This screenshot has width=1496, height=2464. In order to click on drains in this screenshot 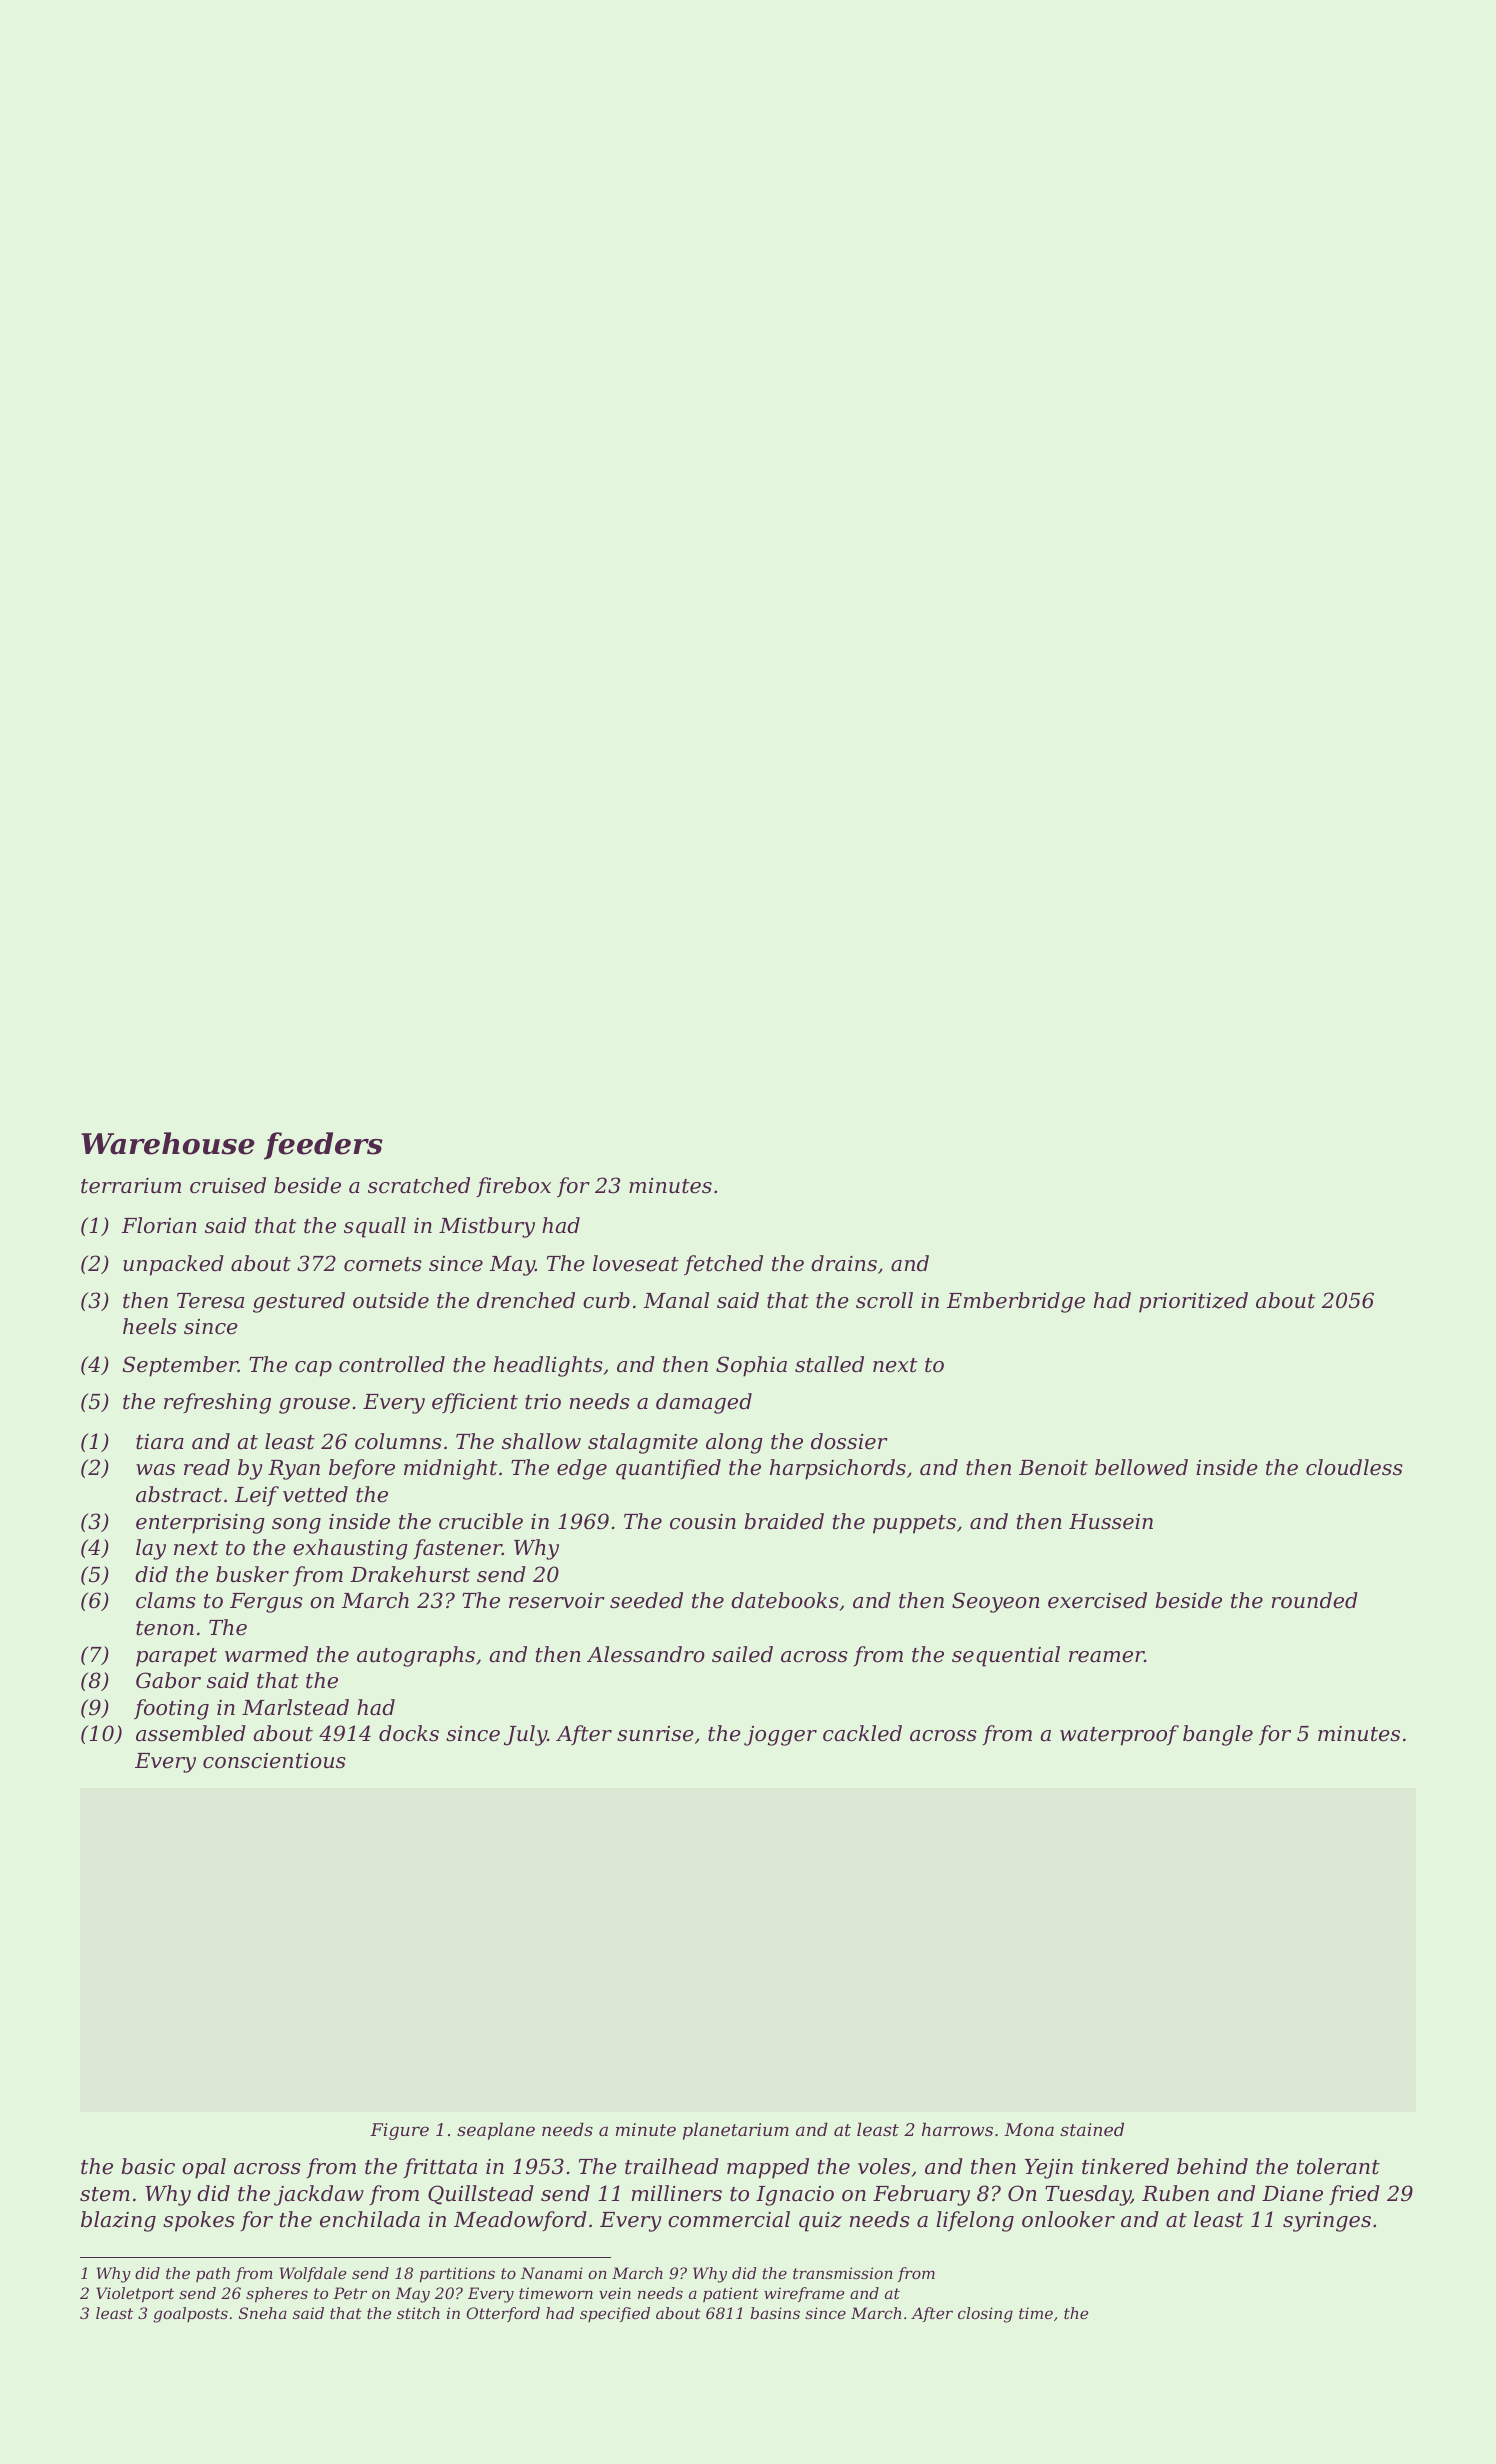, I will do `click(844, 1263)`.
